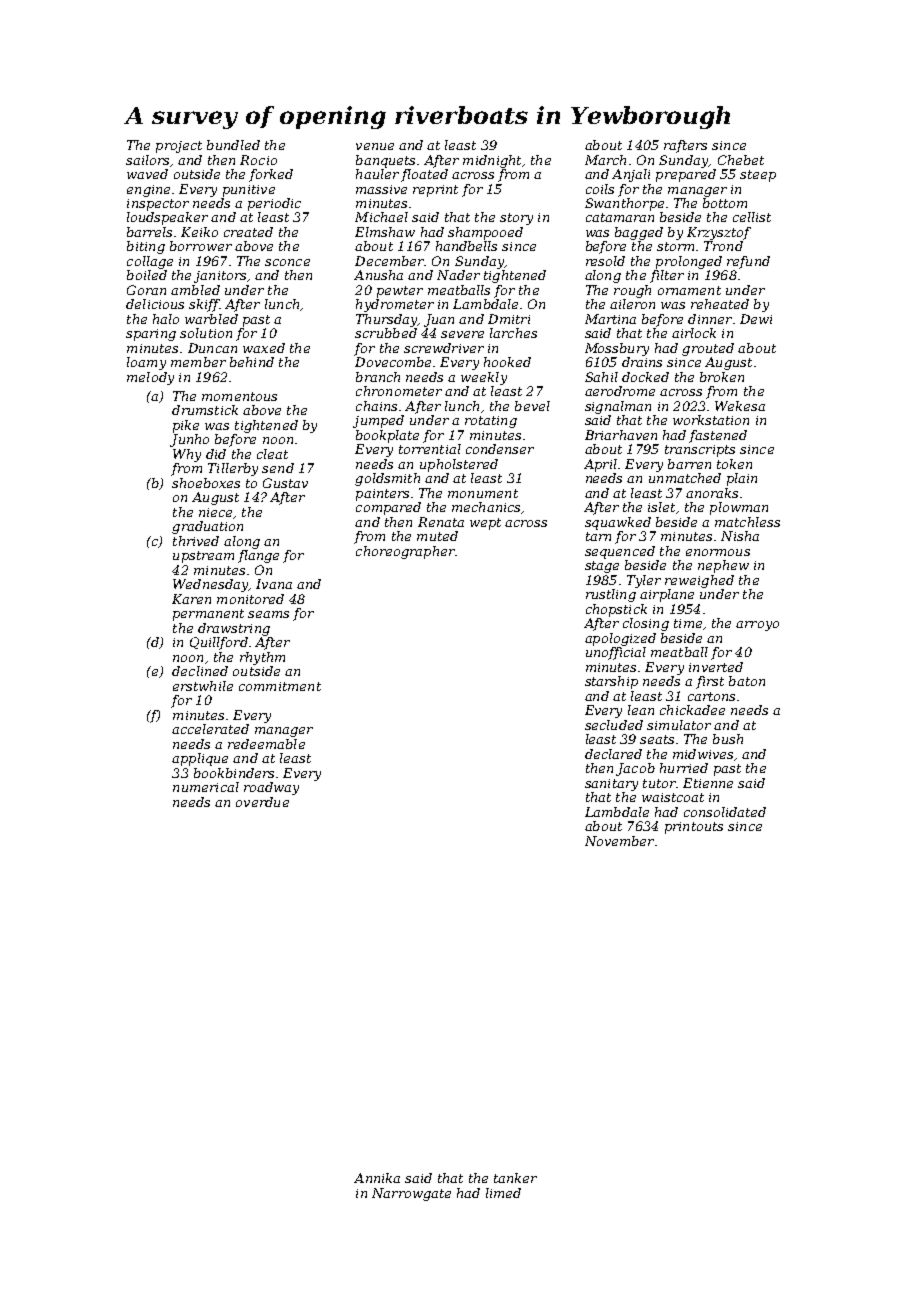  What do you see at coordinates (515, 1178) in the document?
I see `tanker` at bounding box center [515, 1178].
